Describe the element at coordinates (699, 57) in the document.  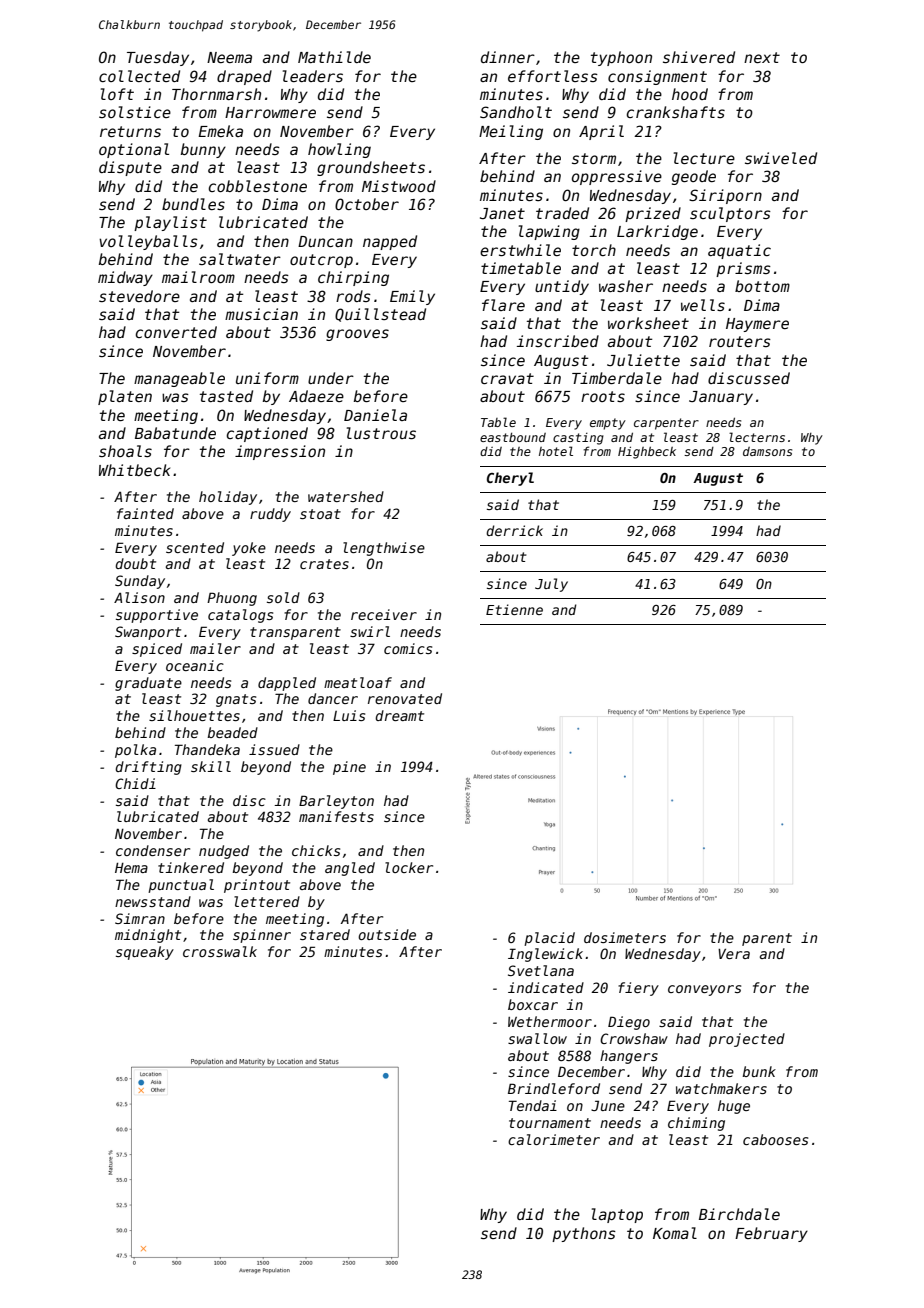
I see `shivered` at that location.
